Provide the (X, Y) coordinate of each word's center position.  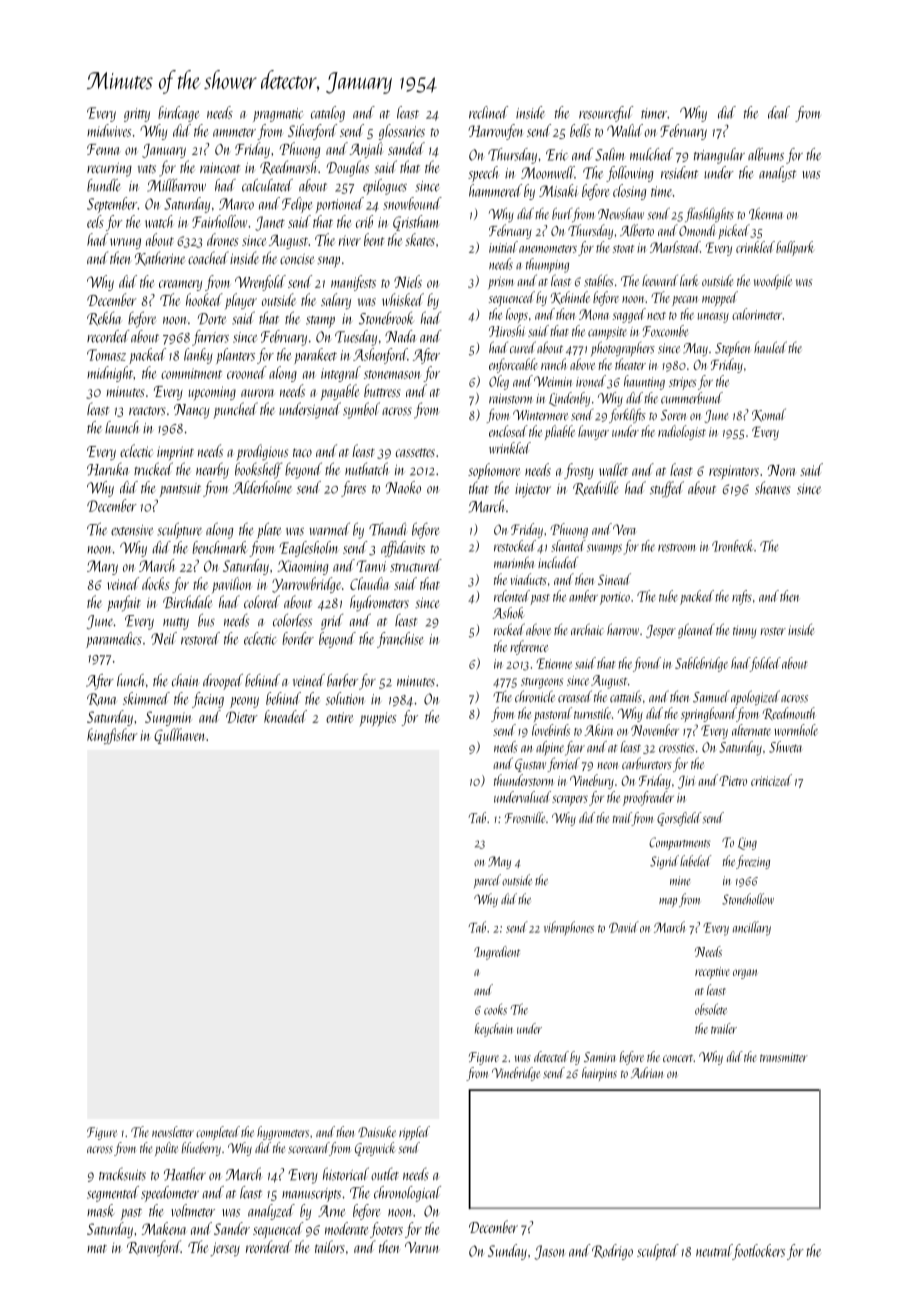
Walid (625, 130)
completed (218, 1133)
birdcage (178, 114)
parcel (487, 881)
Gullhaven (179, 736)
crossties (676, 748)
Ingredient (497, 953)
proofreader (648, 798)
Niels (408, 281)
